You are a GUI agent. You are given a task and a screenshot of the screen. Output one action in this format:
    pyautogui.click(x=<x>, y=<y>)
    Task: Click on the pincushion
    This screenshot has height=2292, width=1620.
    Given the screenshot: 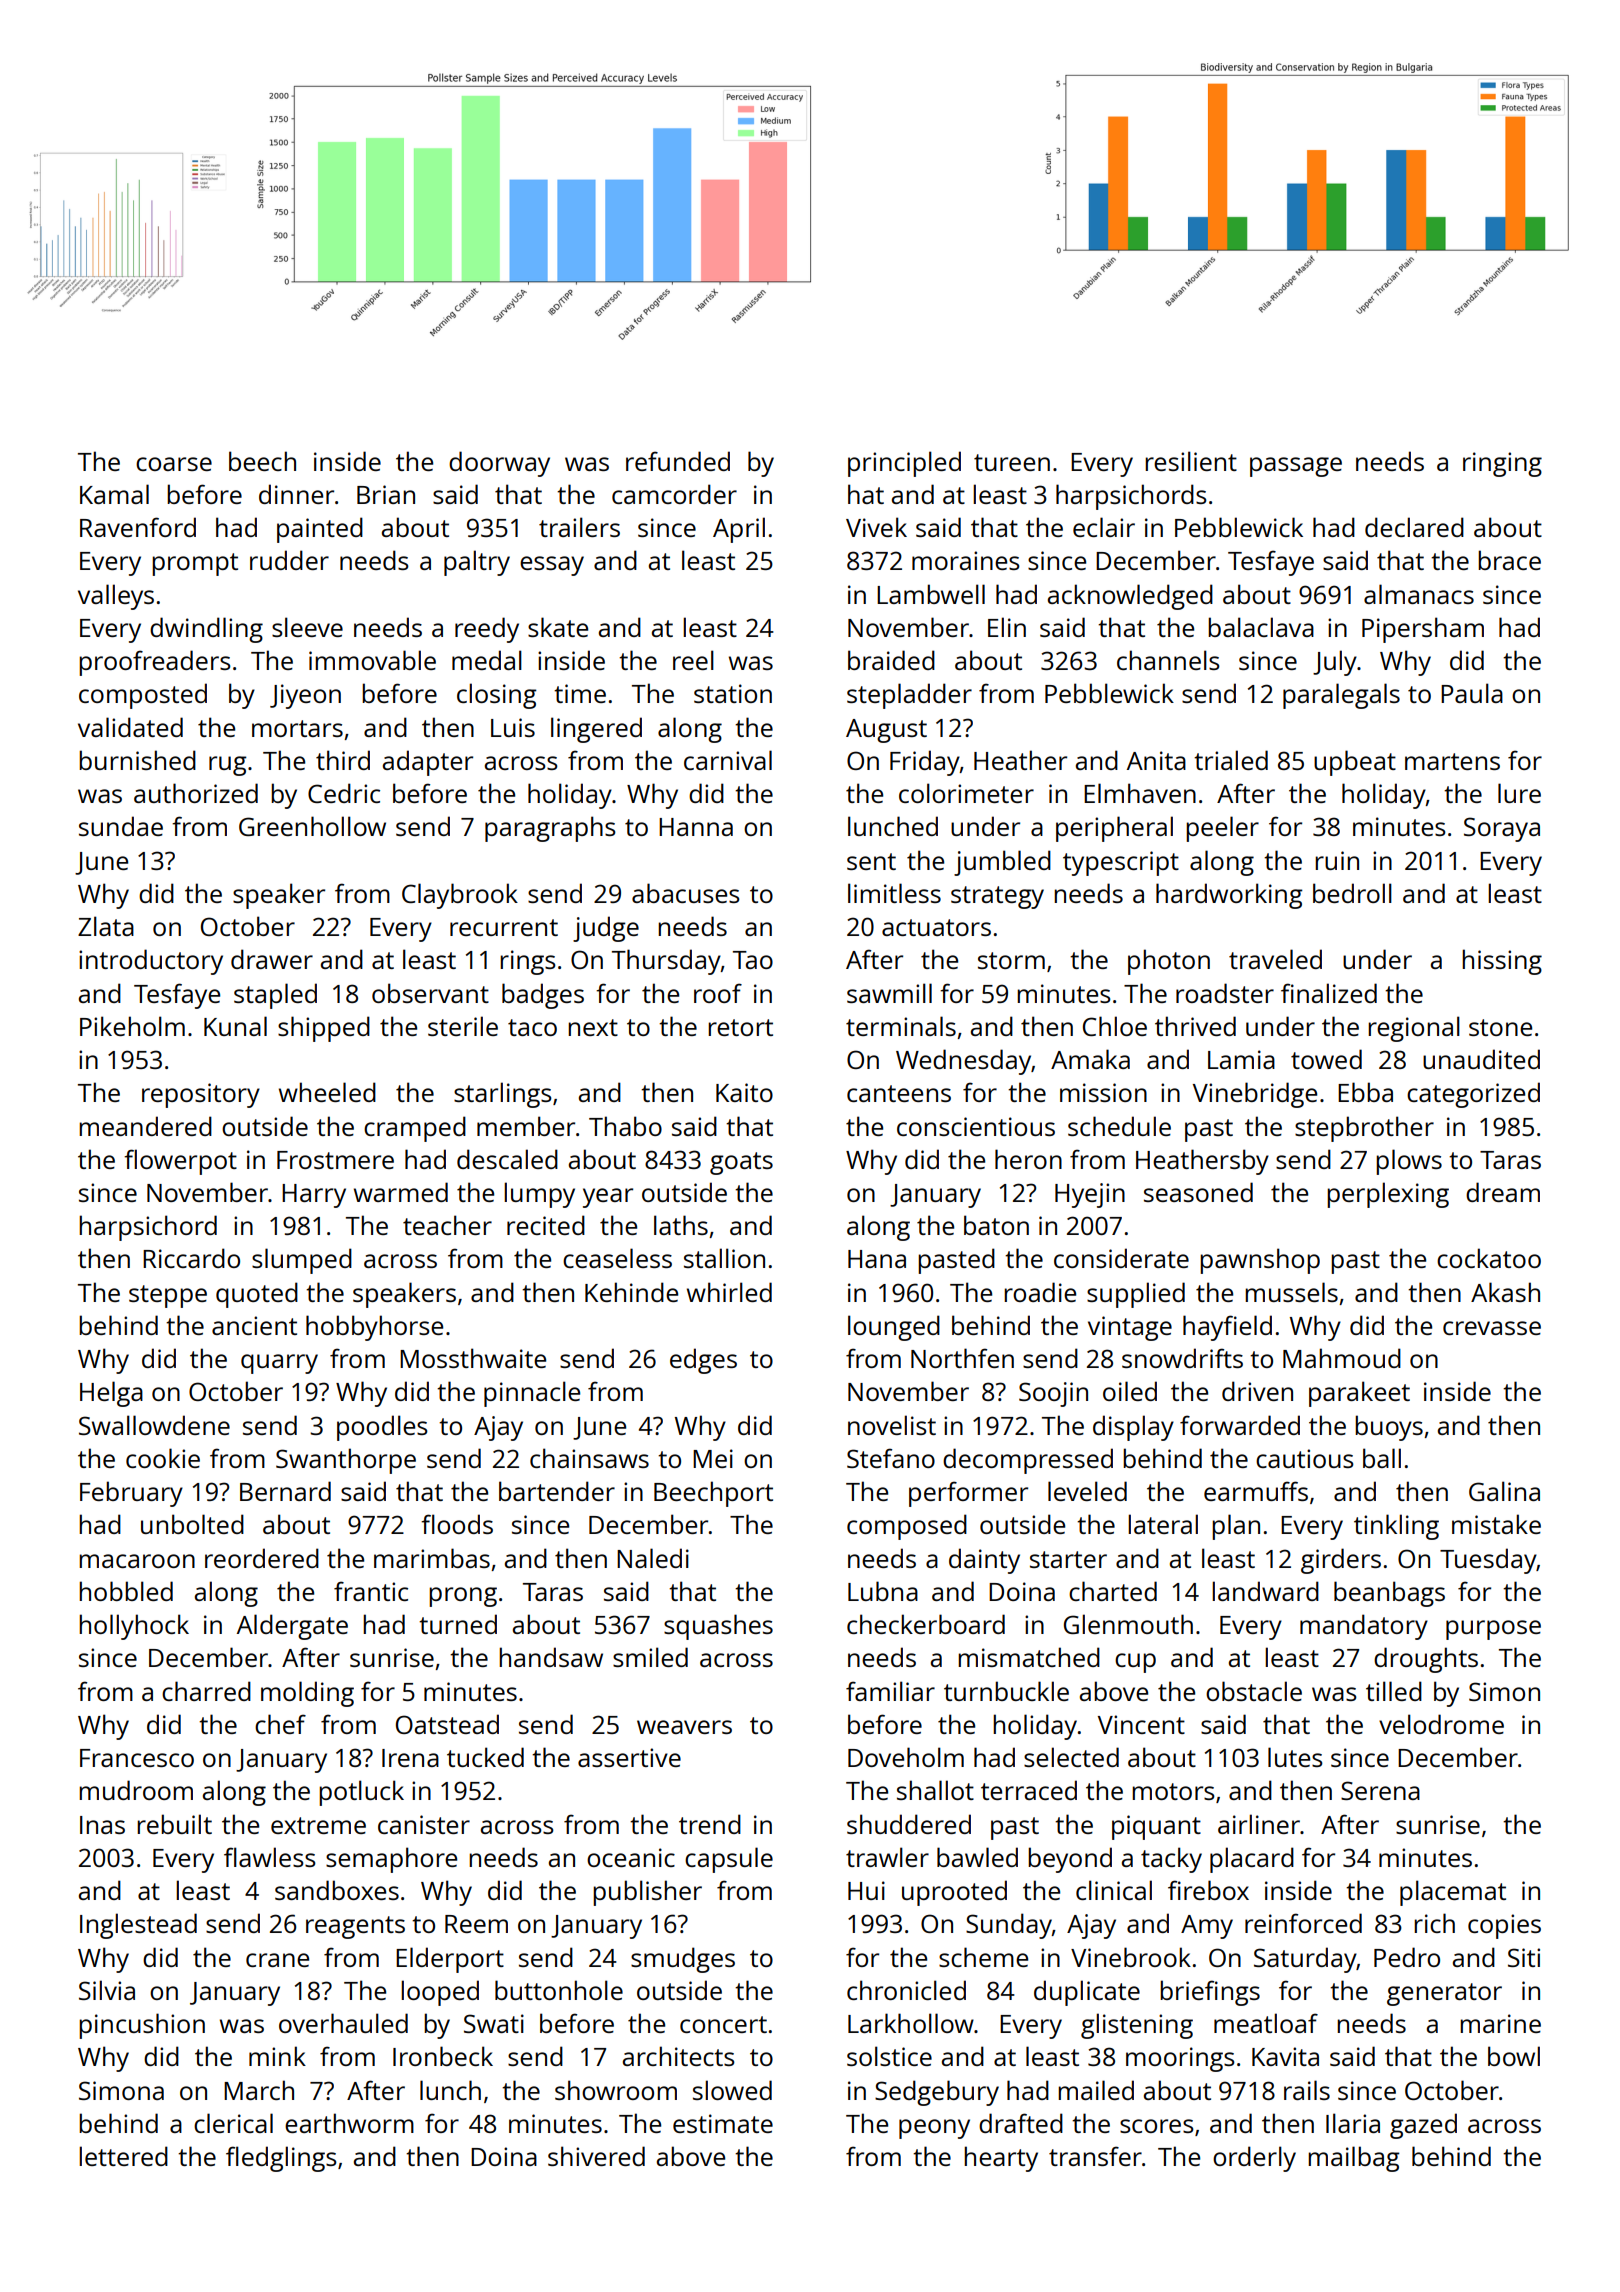 What is the action you would take?
    pyautogui.click(x=142, y=2026)
